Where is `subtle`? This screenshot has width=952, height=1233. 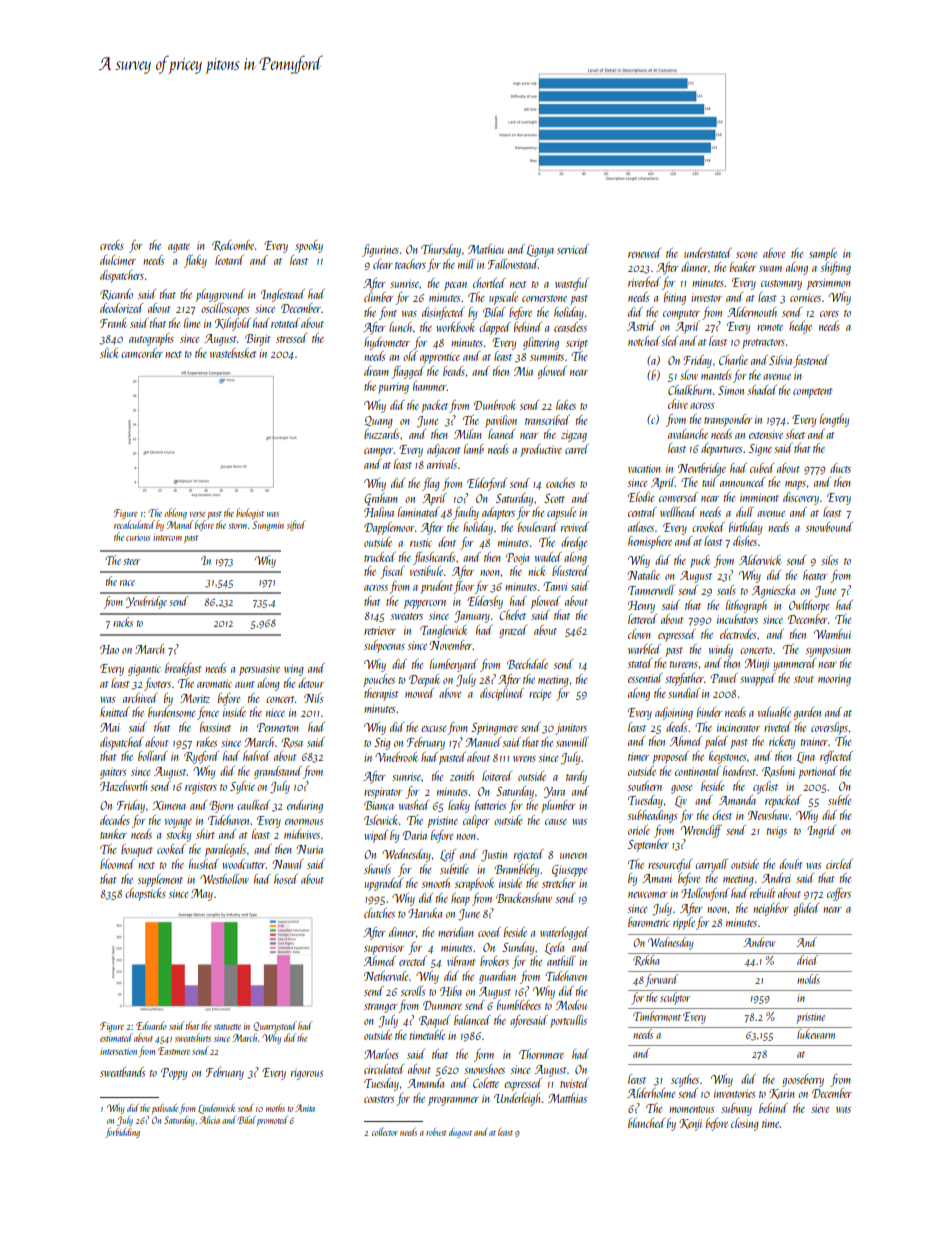
subtle is located at coordinates (839, 800).
